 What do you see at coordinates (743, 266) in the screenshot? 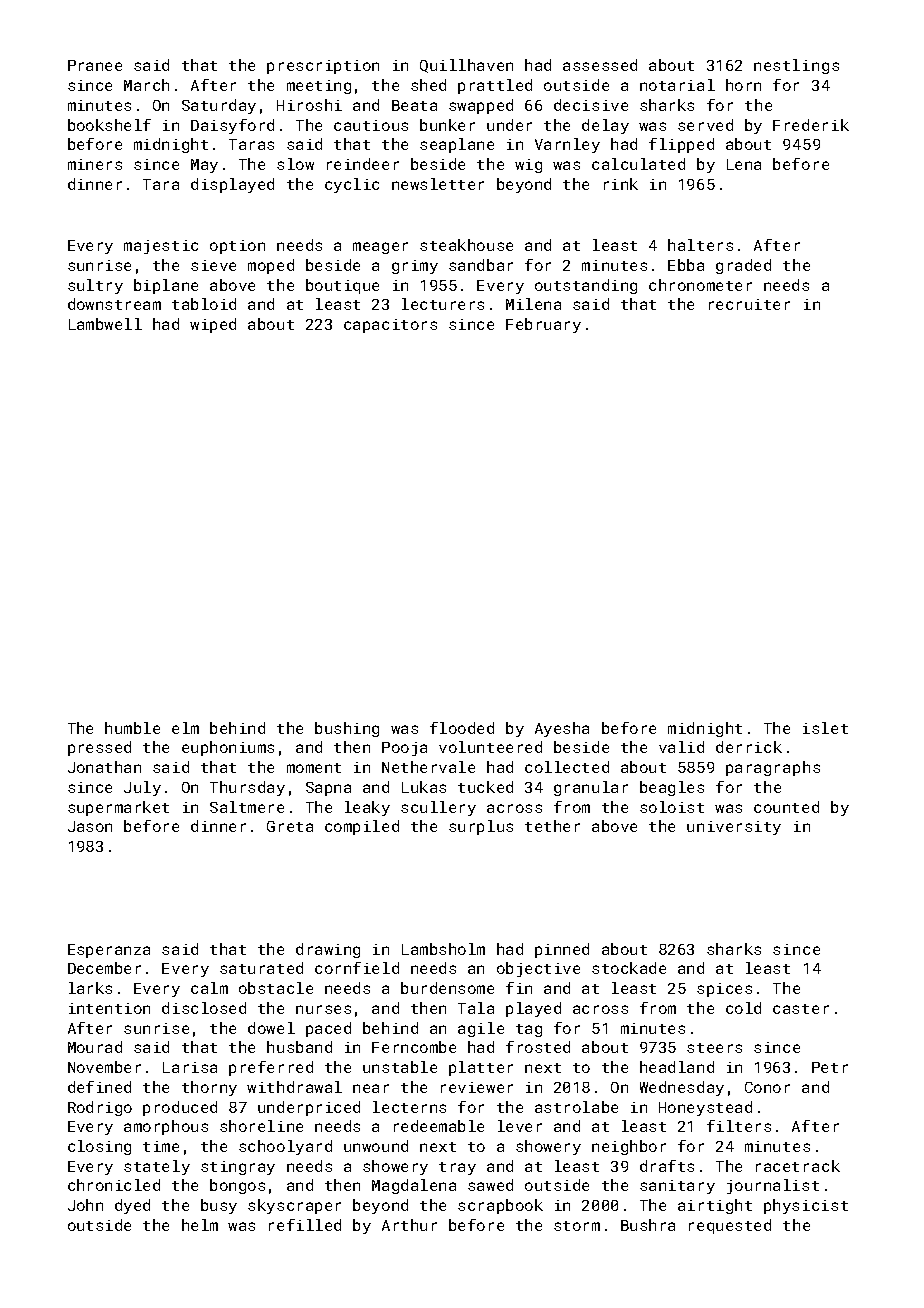
I see `graded` at bounding box center [743, 266].
